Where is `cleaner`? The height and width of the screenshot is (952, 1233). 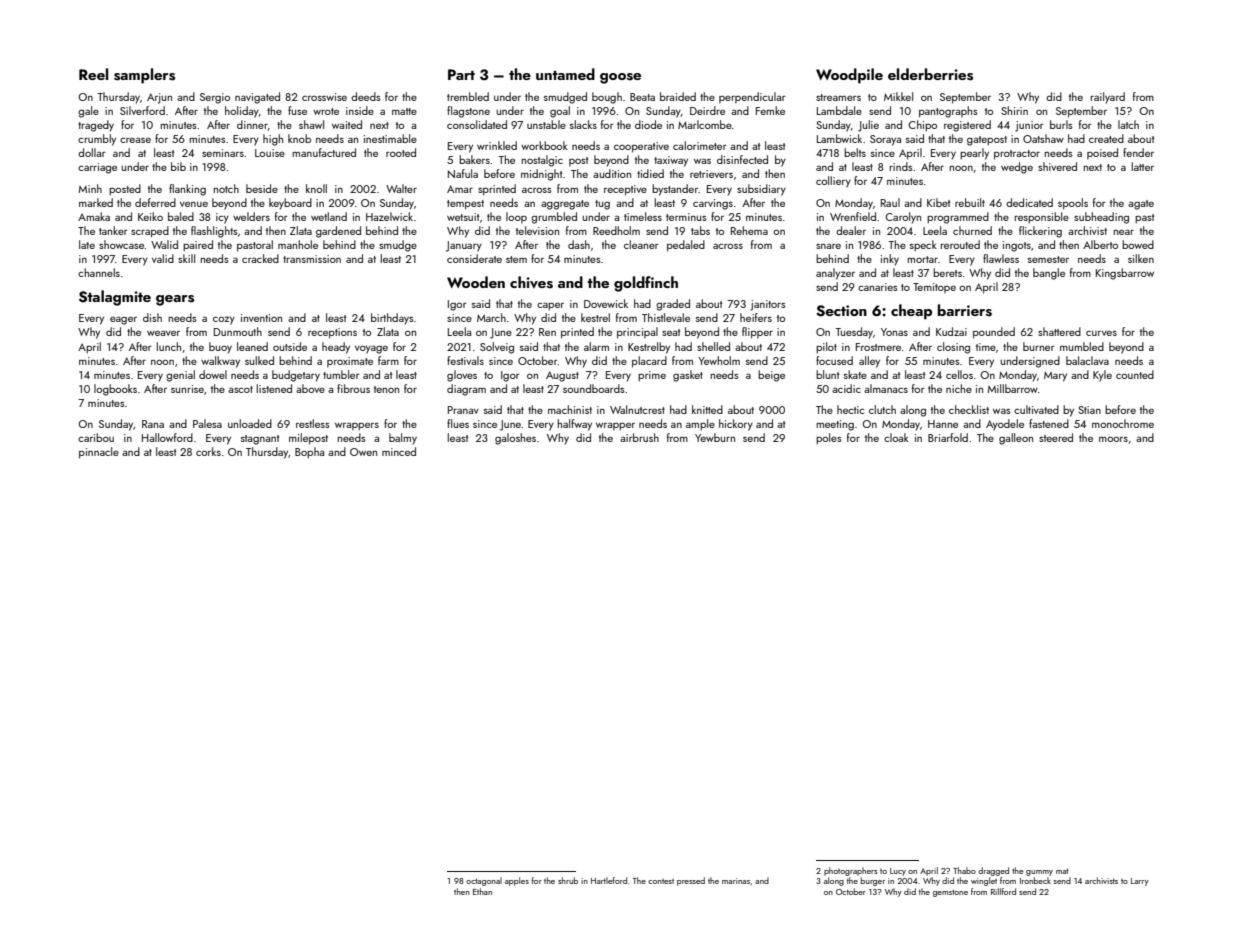
cleaner is located at coordinates (641, 244).
